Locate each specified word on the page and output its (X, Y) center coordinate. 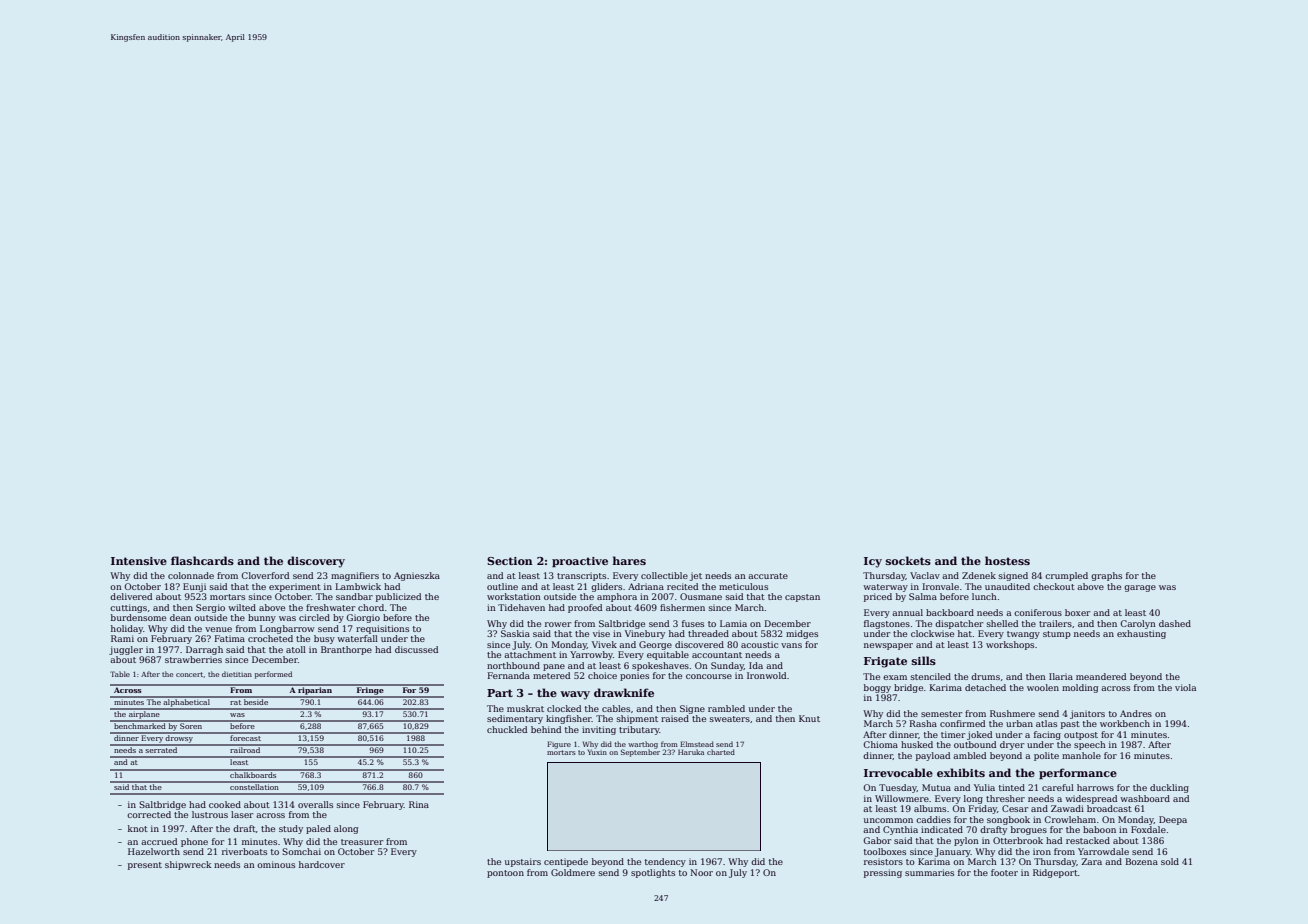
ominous (276, 864)
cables (616, 708)
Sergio (210, 608)
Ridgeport (1055, 873)
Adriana (646, 586)
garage (1140, 588)
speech (1090, 745)
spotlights (653, 873)
